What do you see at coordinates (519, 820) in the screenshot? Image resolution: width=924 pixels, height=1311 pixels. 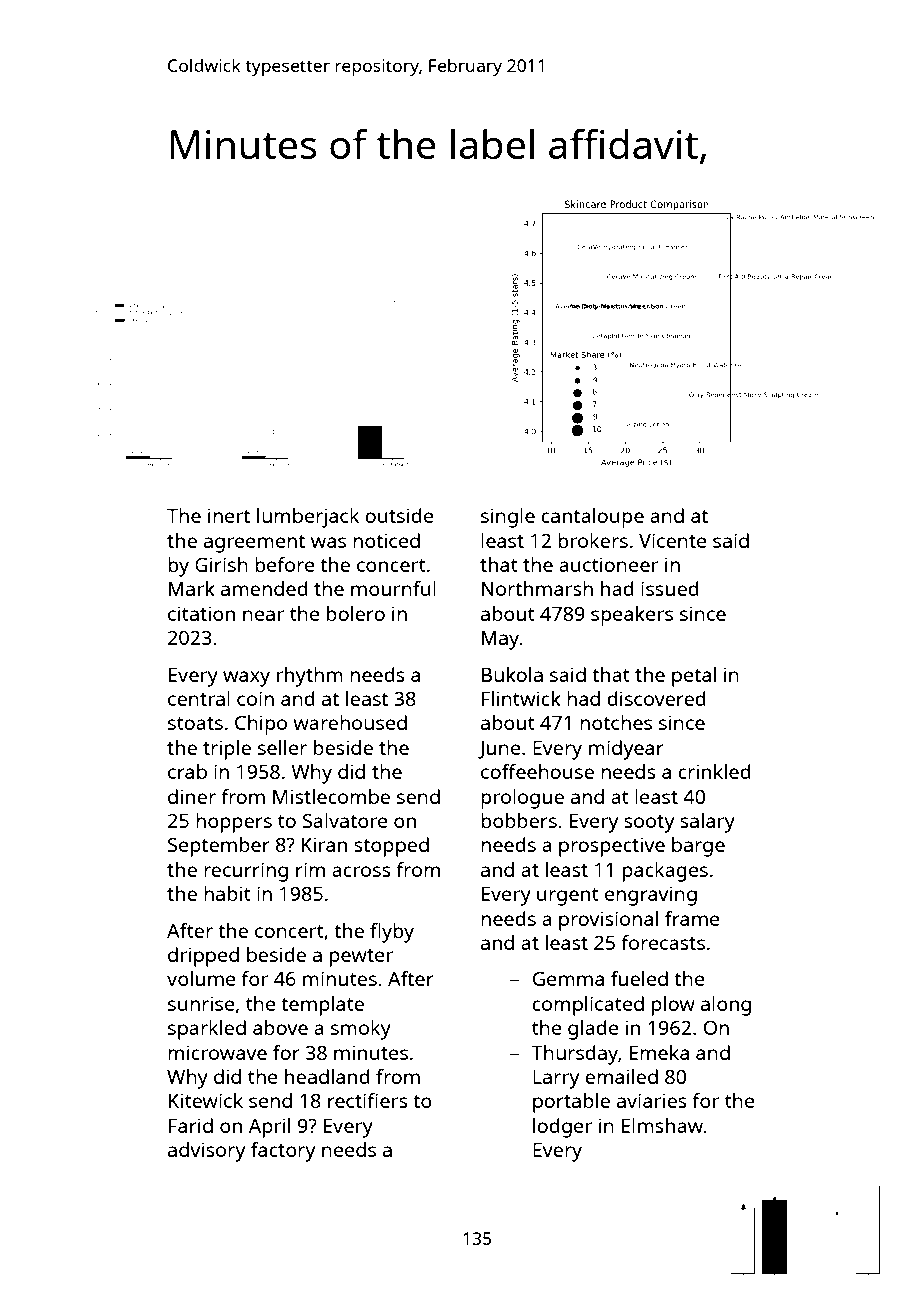 I see `bobbers` at bounding box center [519, 820].
